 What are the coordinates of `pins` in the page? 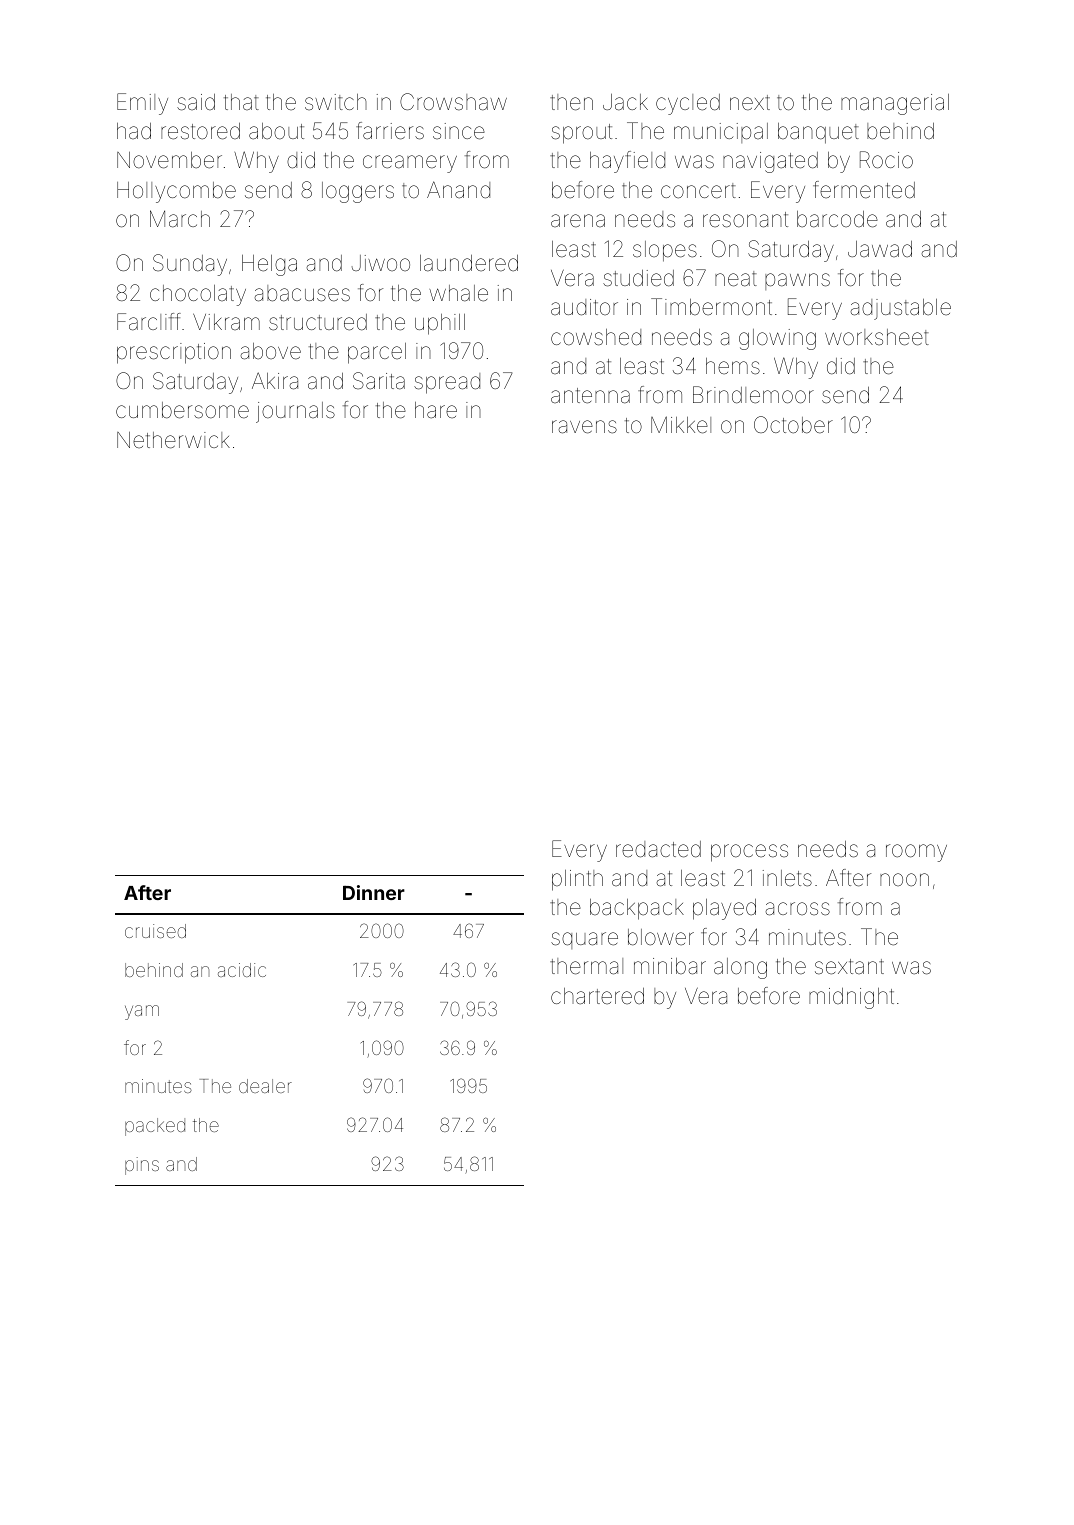 It's located at (142, 1166).
